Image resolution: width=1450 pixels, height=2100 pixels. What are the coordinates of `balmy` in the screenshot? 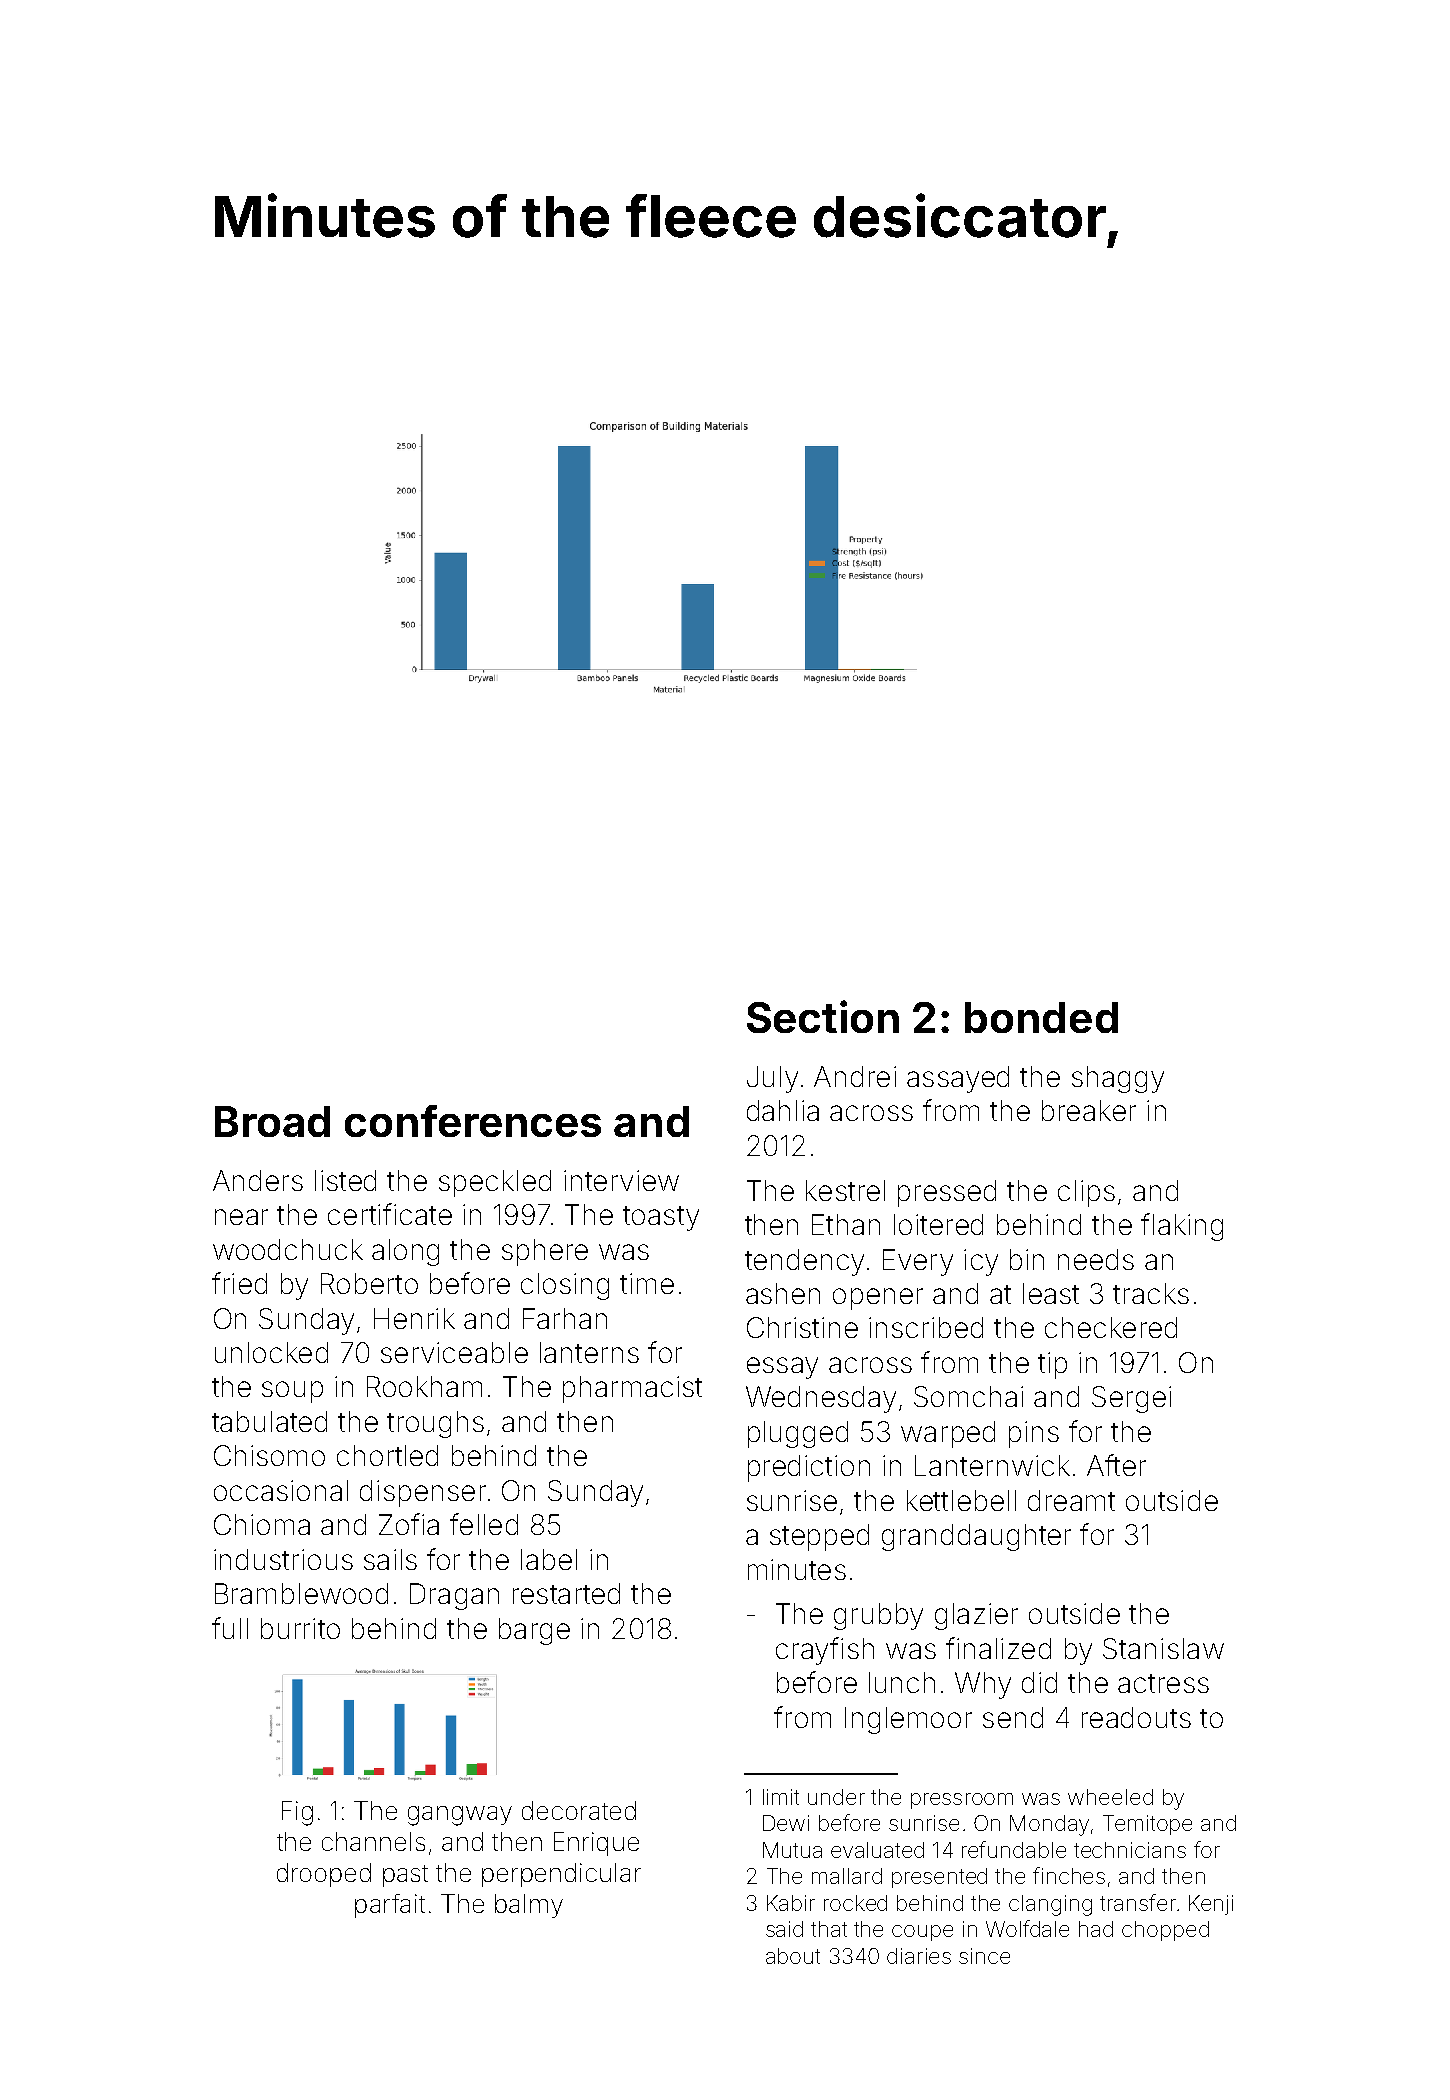 It's located at (529, 1906).
